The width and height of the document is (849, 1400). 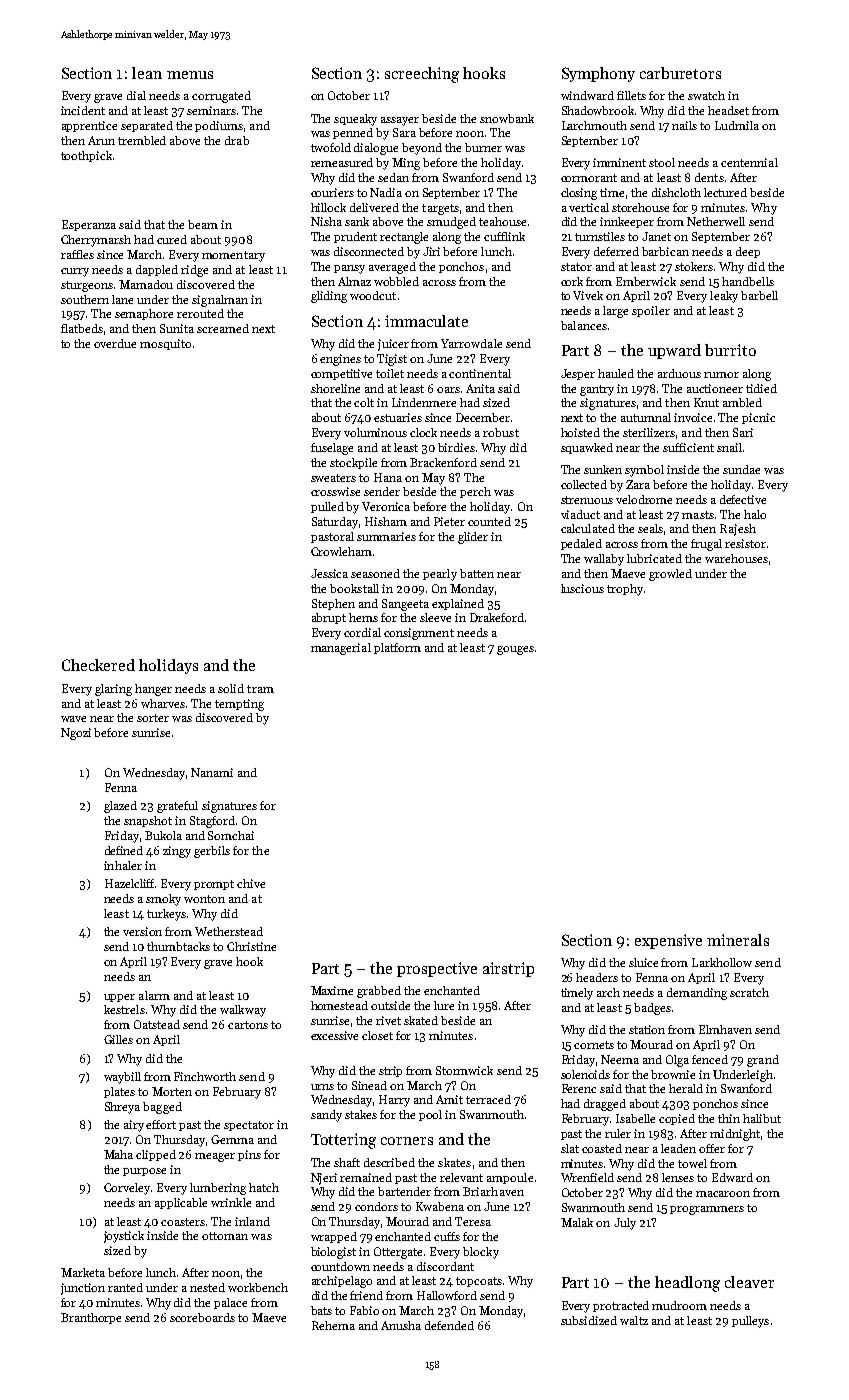 What do you see at coordinates (119, 1092) in the document?
I see `plates` at bounding box center [119, 1092].
